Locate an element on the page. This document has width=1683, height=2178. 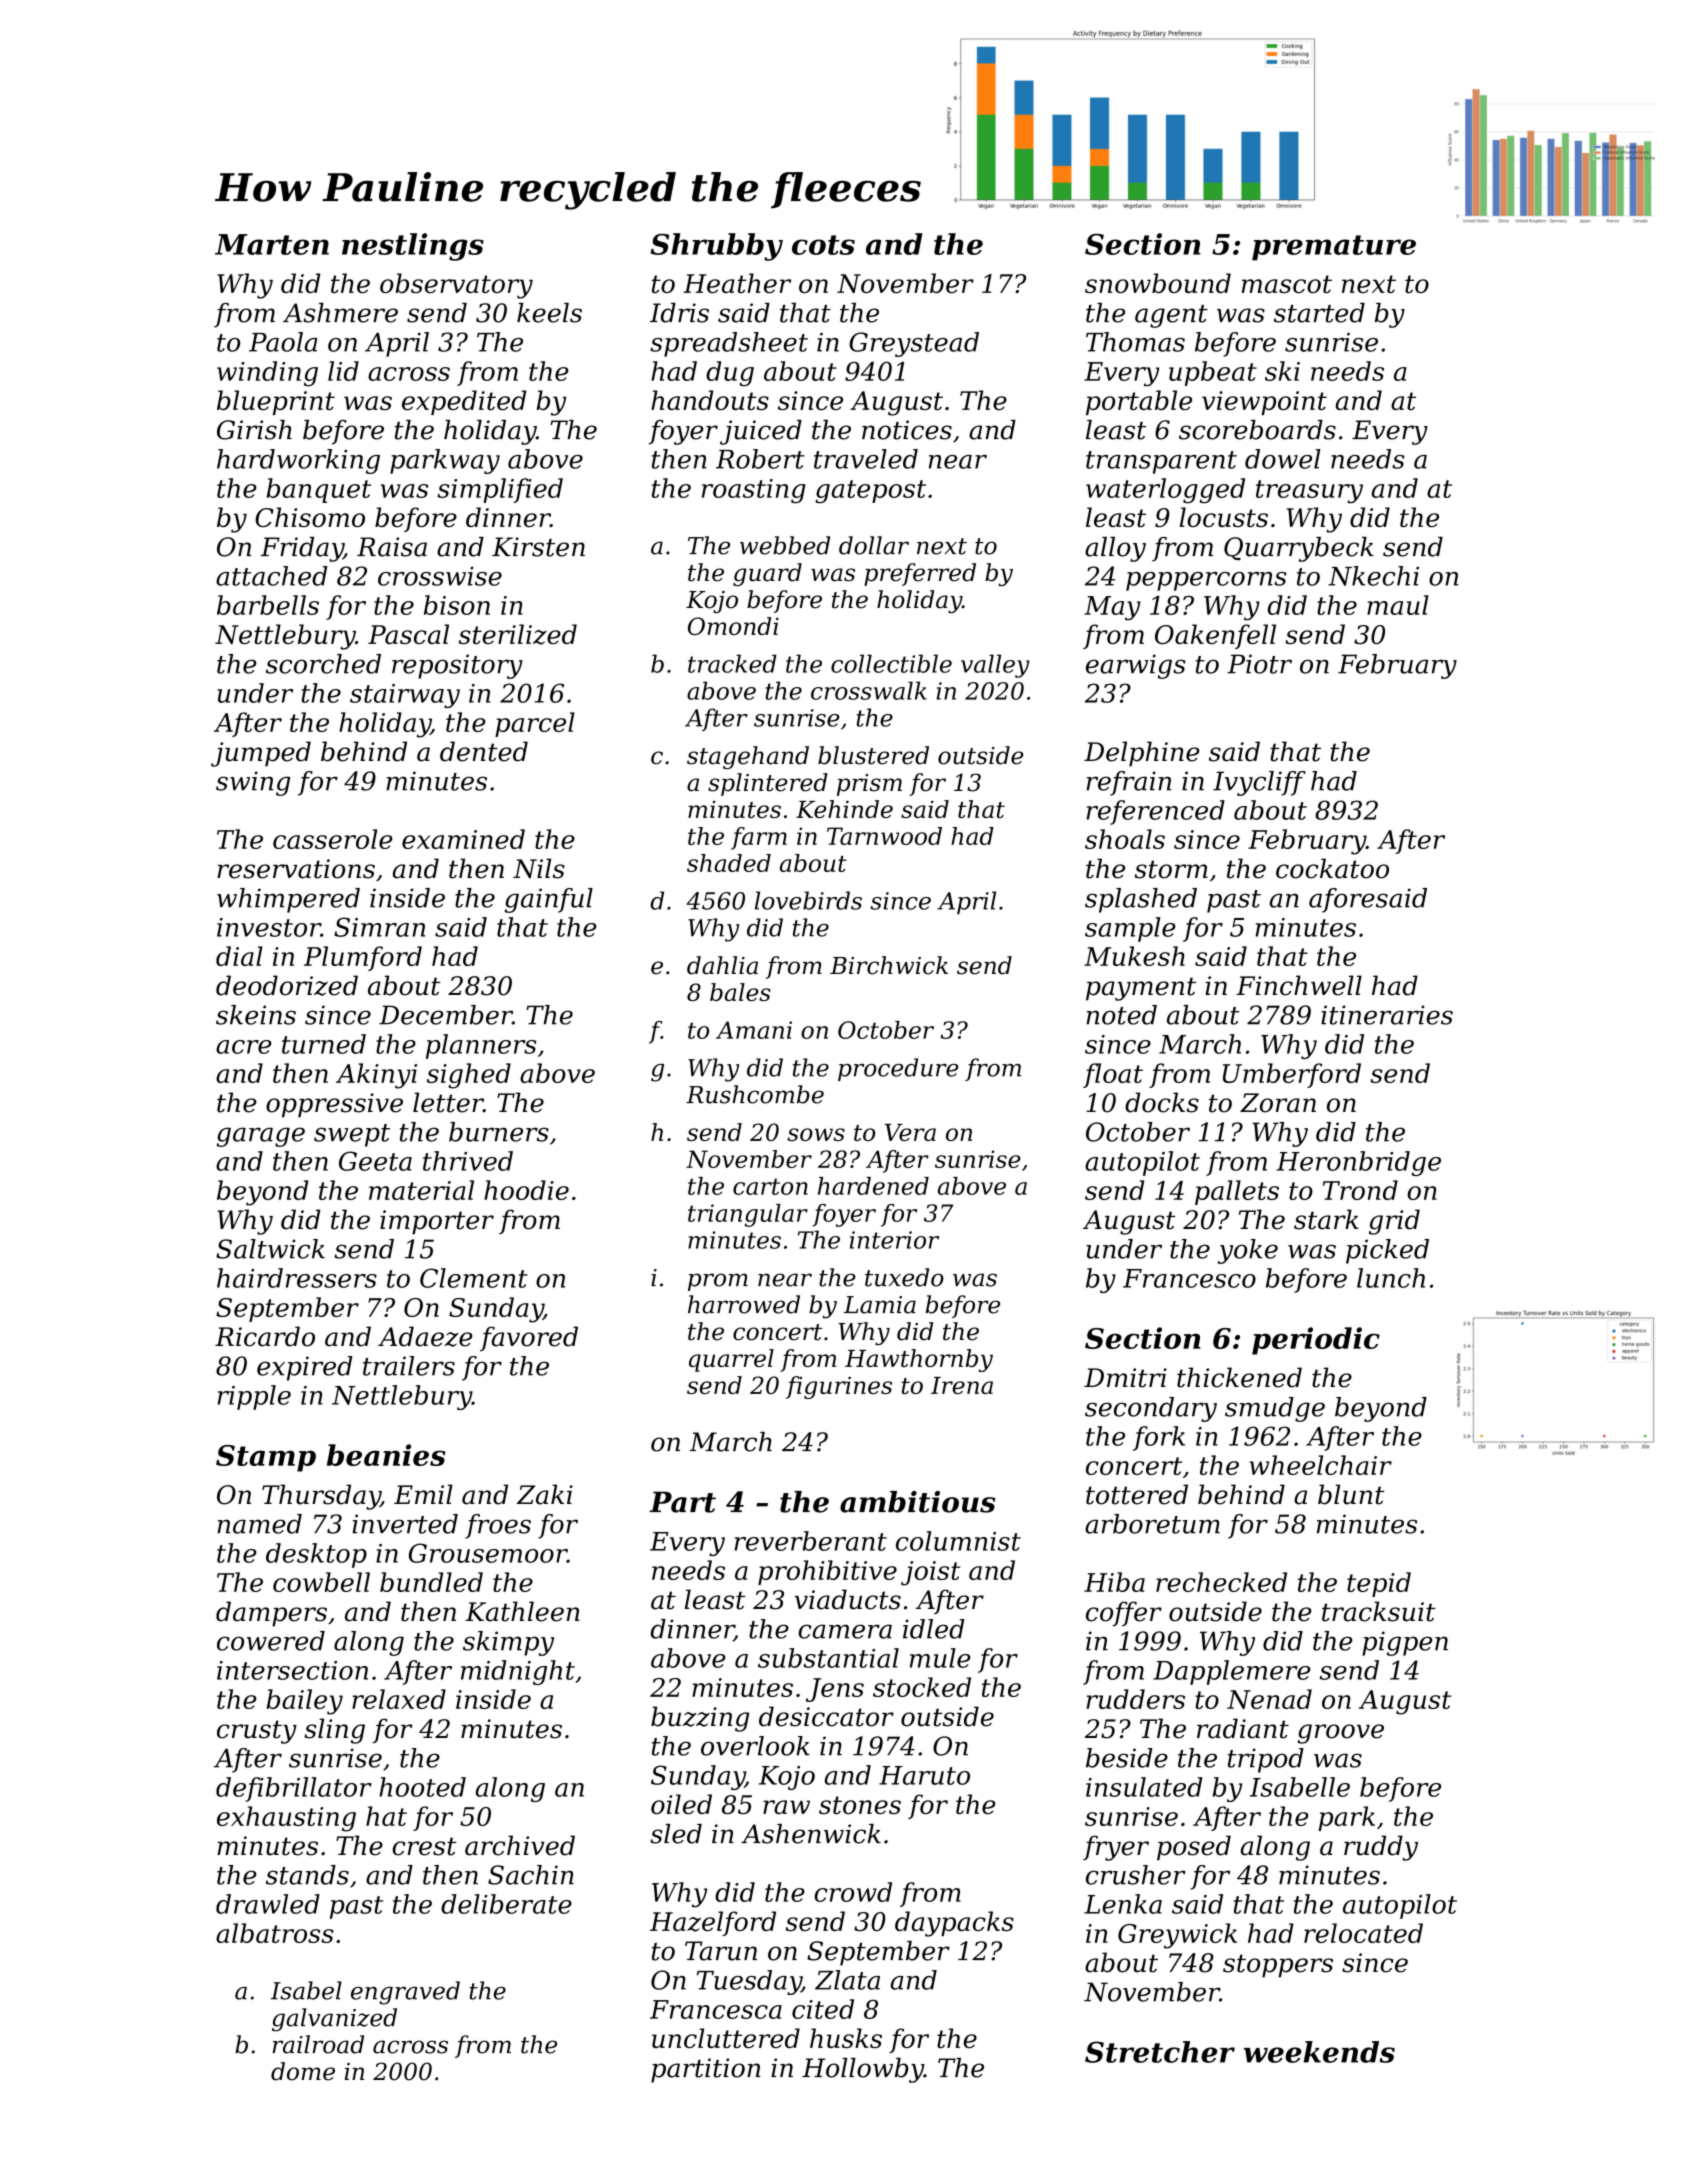
cots is located at coordinates (823, 245).
